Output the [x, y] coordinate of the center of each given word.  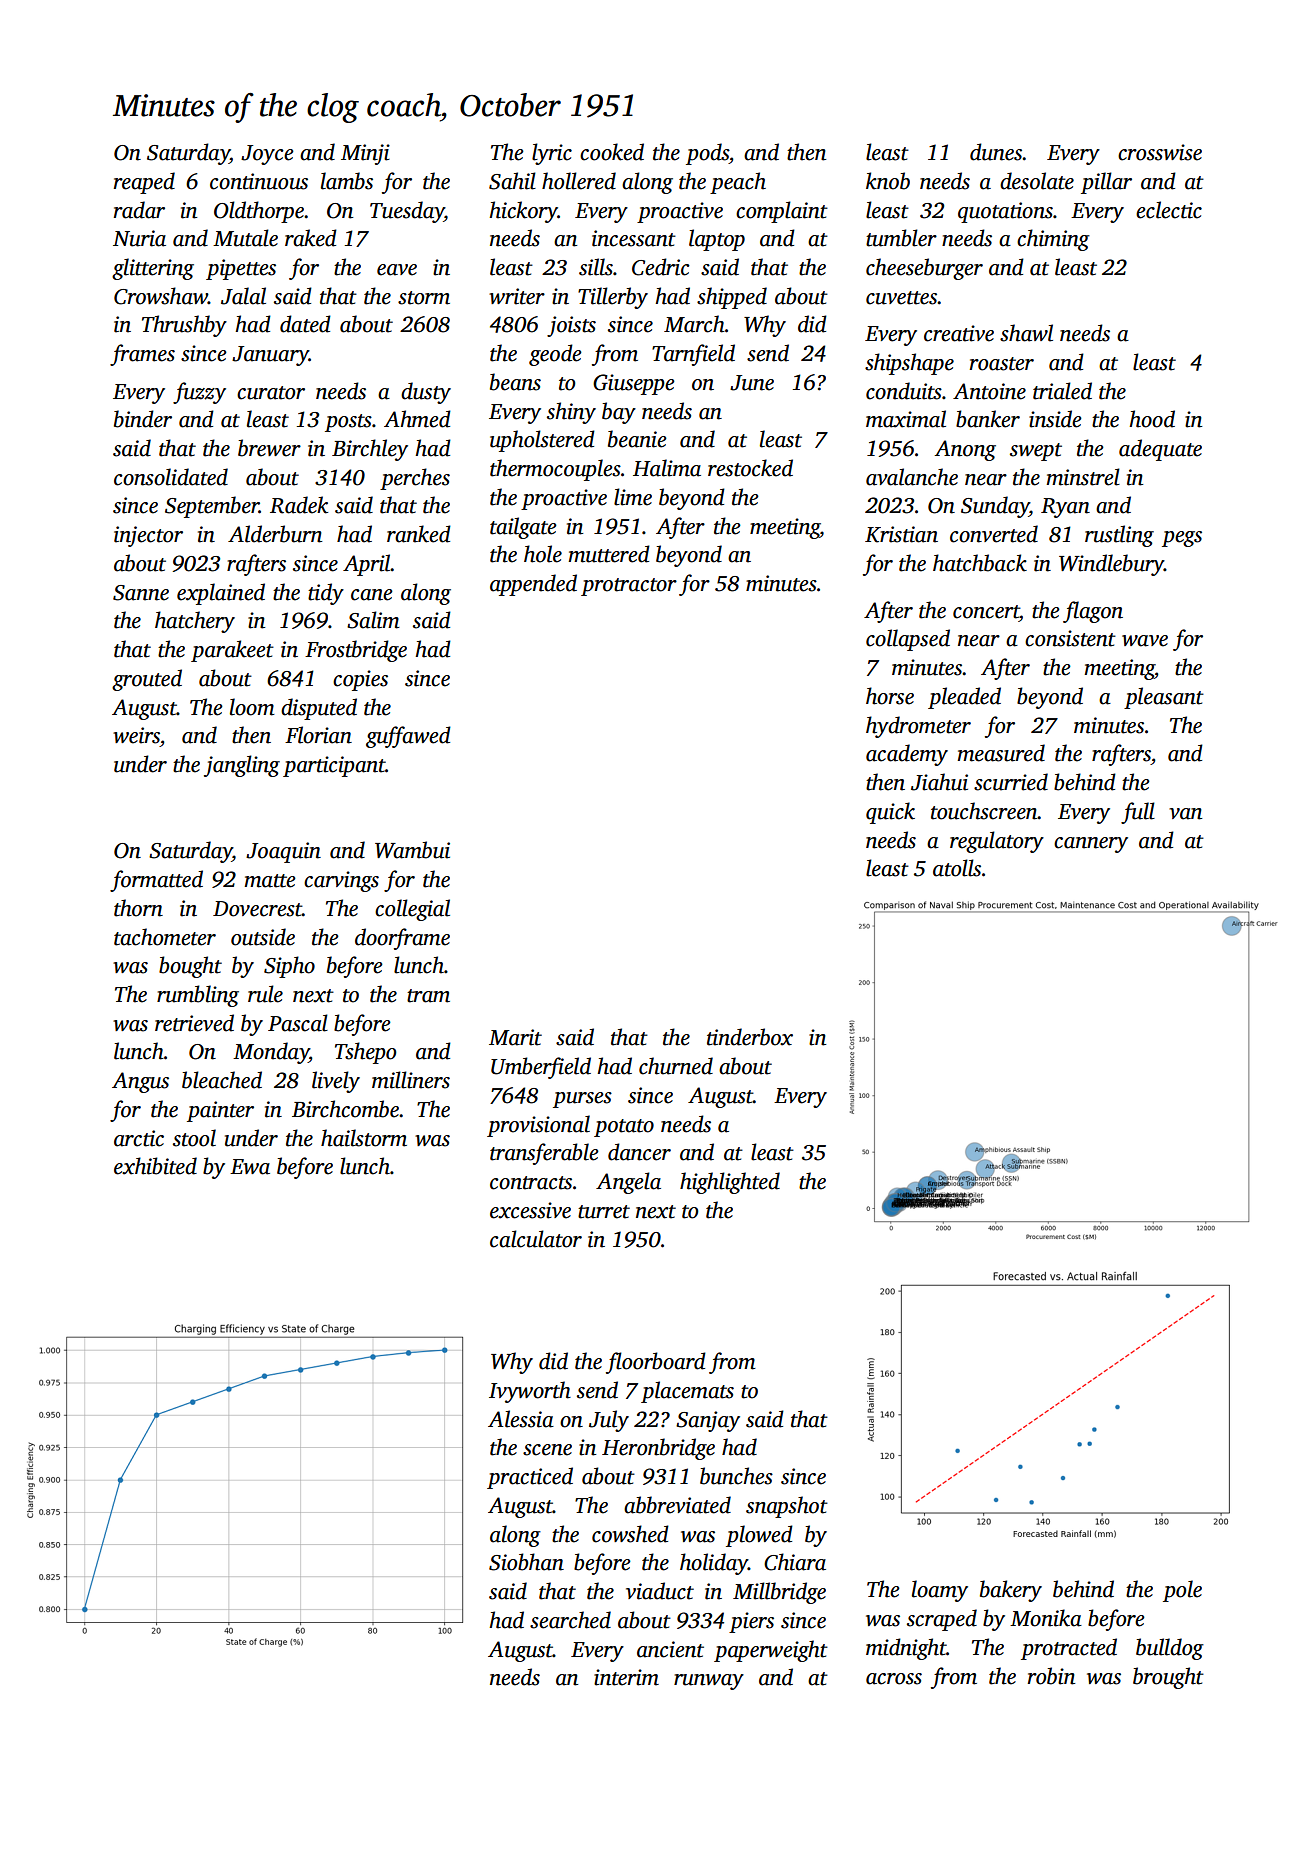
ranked [419, 534]
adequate [1160, 450]
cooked [612, 152]
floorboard [656, 1363]
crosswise [1160, 152]
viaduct [660, 1591]
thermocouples [555, 470]
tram [428, 996]
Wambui [412, 850]
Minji [365, 154]
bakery [1011, 1591]
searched [570, 1620]
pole [1182, 1591]
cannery [1091, 845]
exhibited [155, 1166]
